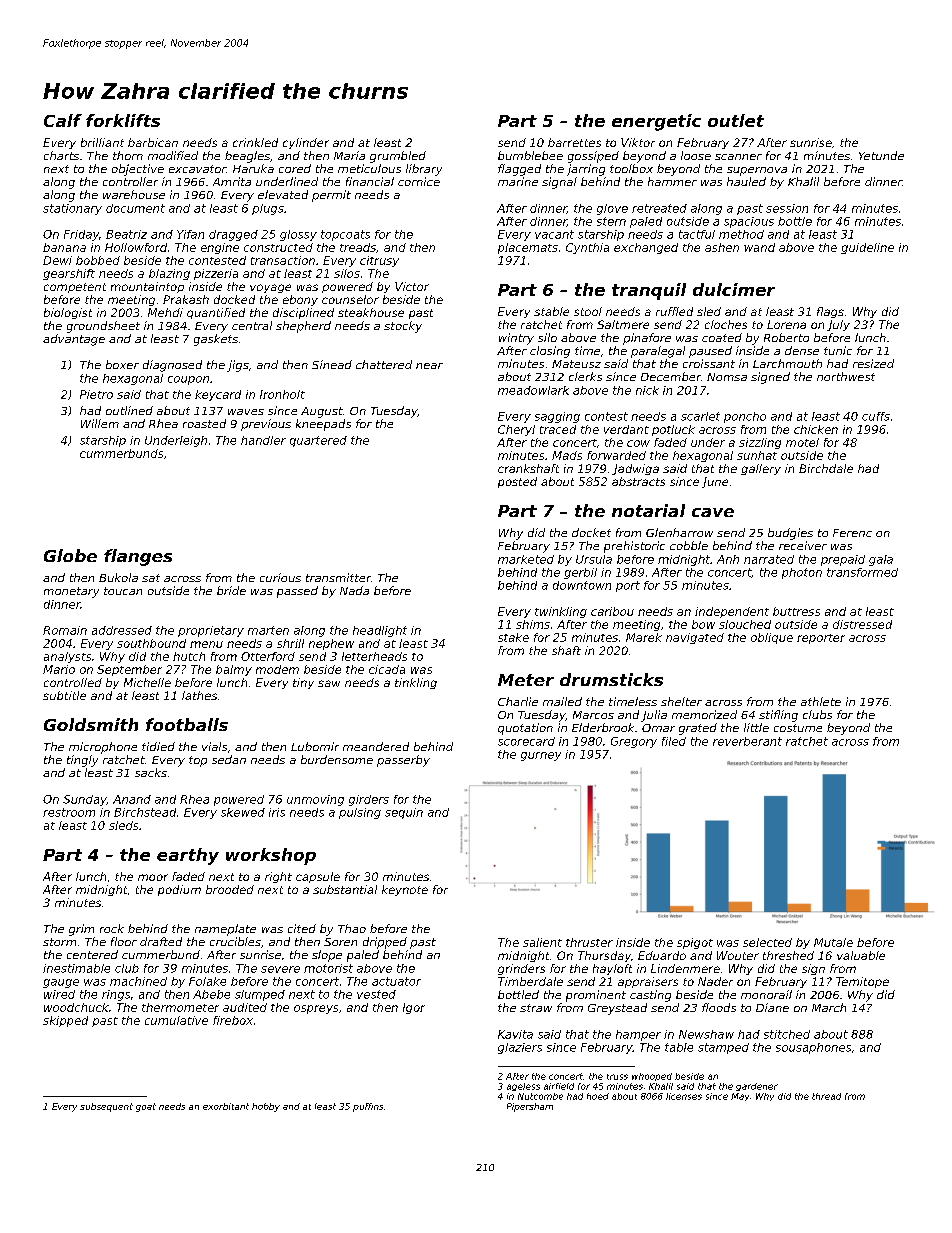 The width and height of the screenshot is (952, 1233). Describe the element at coordinates (404, 813) in the screenshot. I see `sequin` at that location.
